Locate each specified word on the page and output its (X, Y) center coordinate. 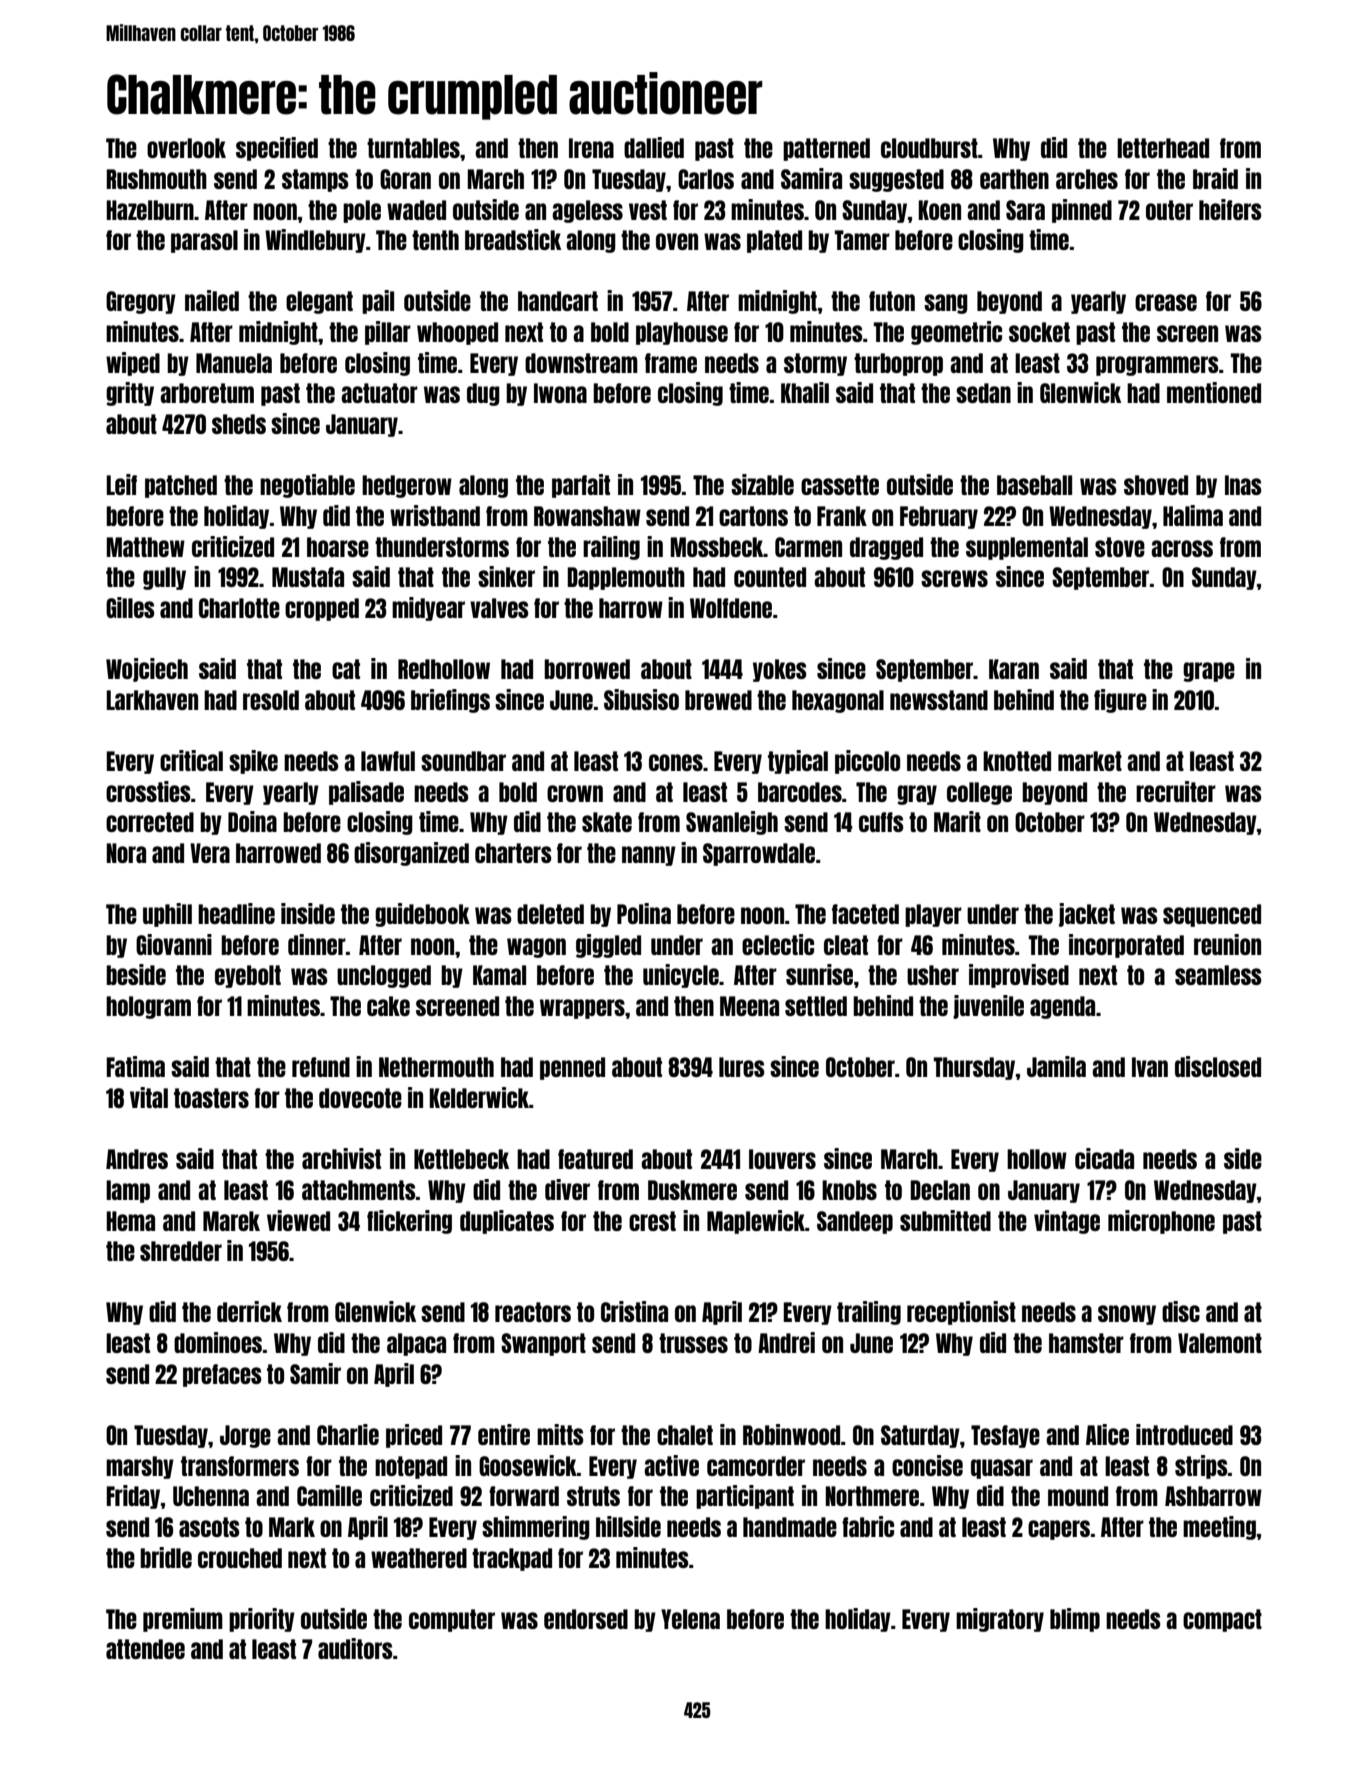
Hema (130, 1221)
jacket (1087, 915)
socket (1039, 332)
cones (676, 762)
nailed (212, 300)
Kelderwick (479, 1097)
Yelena (690, 1619)
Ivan (1150, 1067)
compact (1222, 1620)
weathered (419, 1558)
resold (271, 700)
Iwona (560, 393)
